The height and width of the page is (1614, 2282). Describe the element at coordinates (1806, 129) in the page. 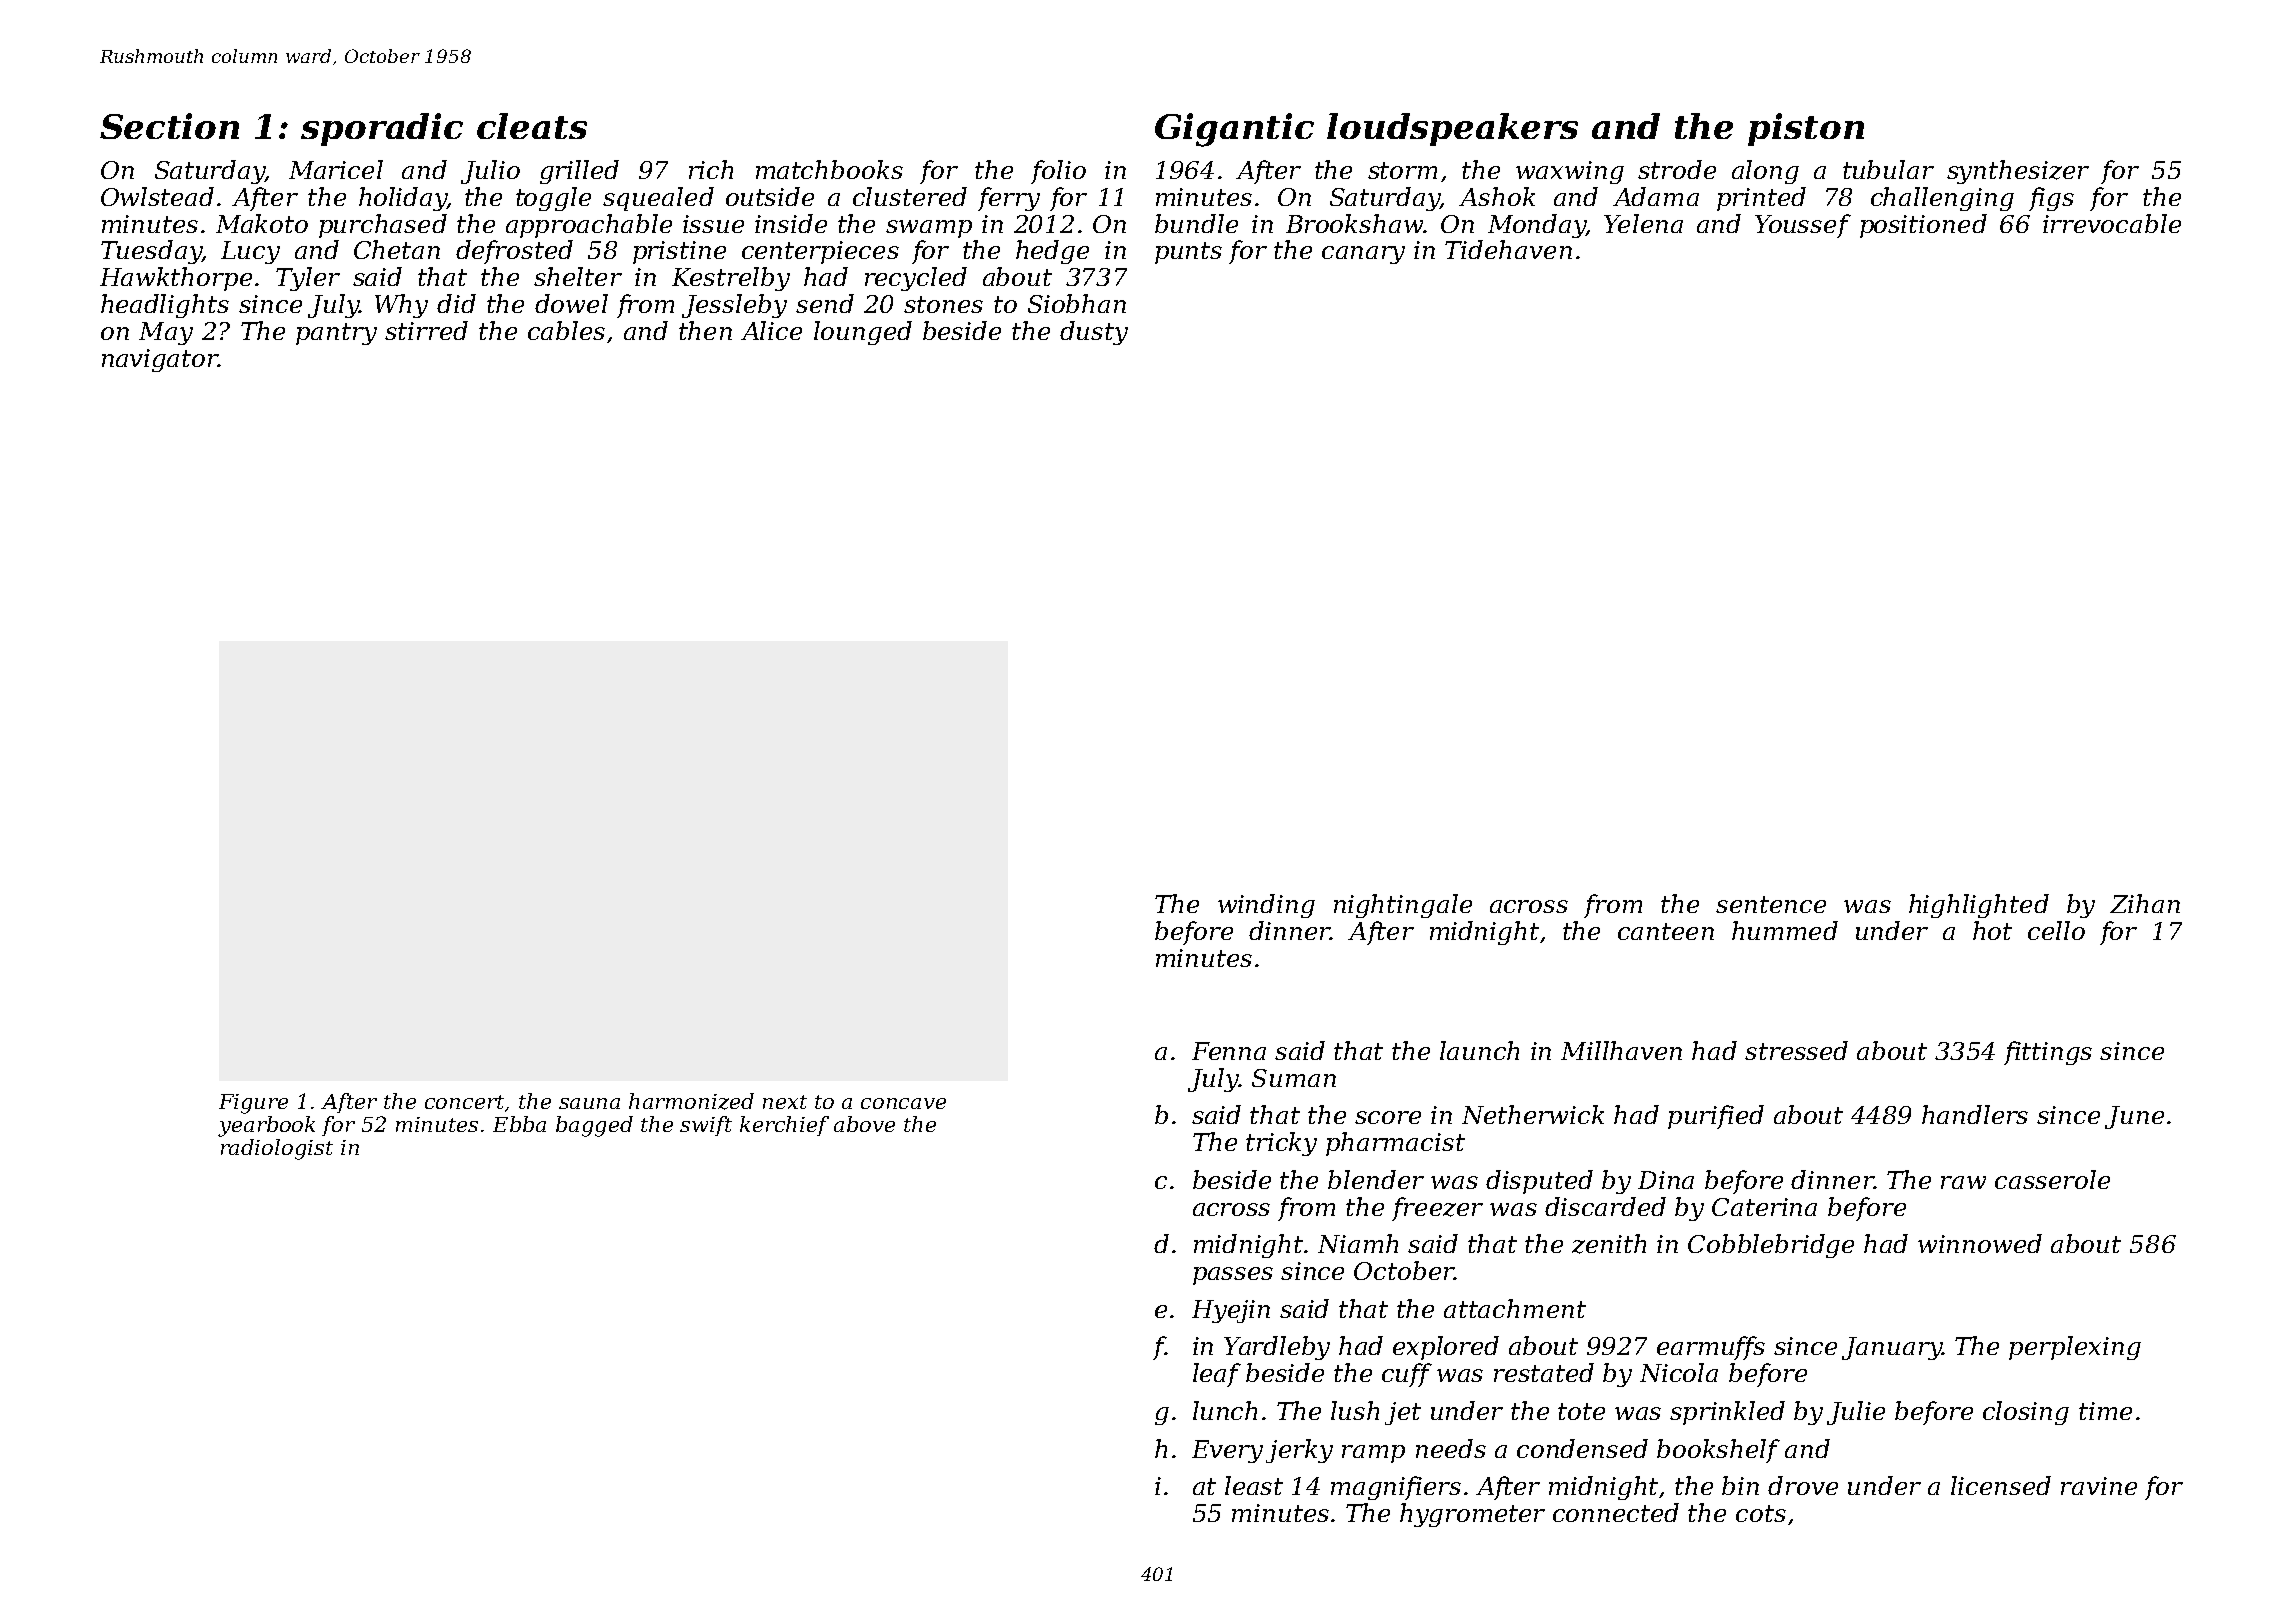

I see `piston` at that location.
